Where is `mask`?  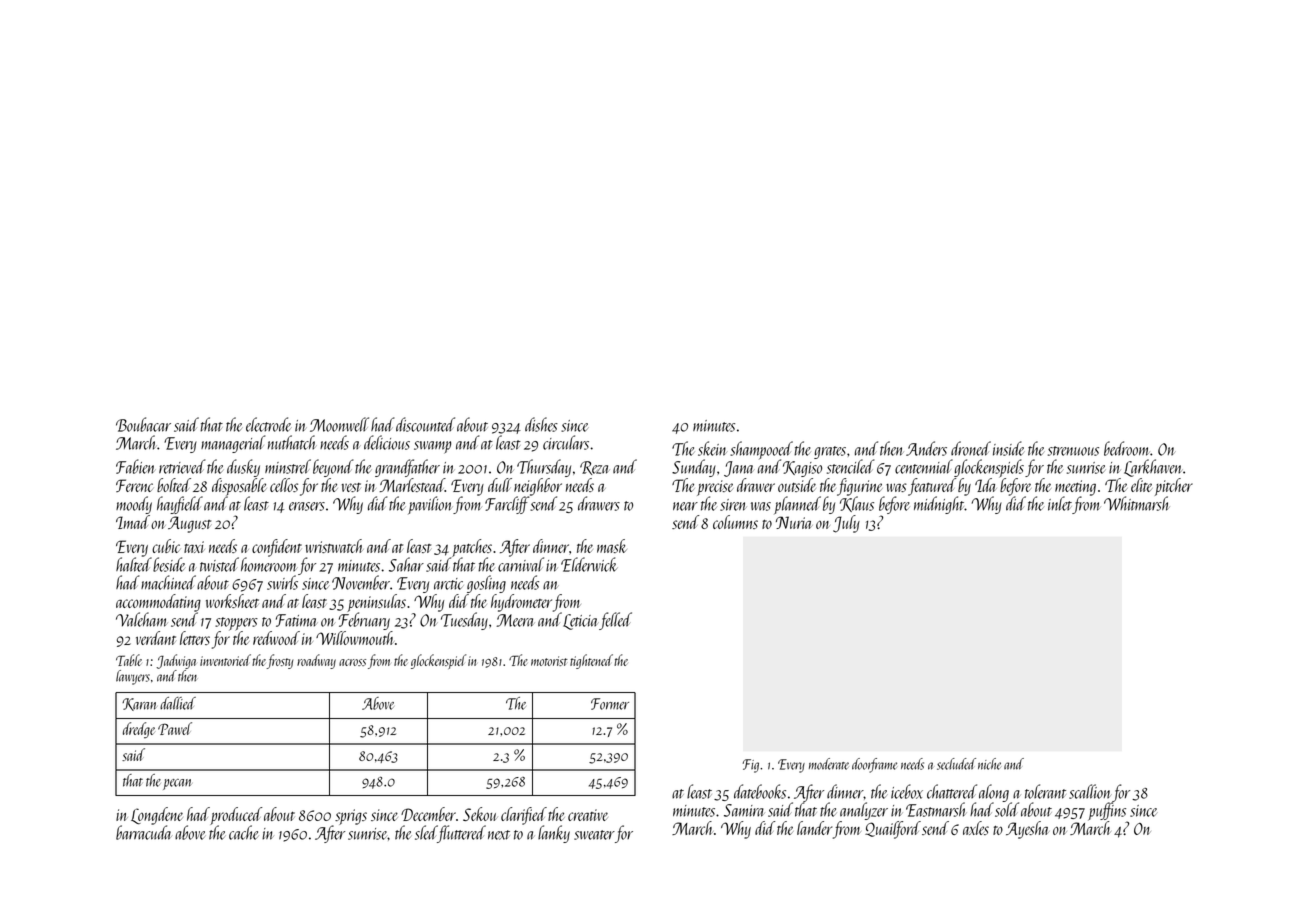 mask is located at coordinates (612, 546).
